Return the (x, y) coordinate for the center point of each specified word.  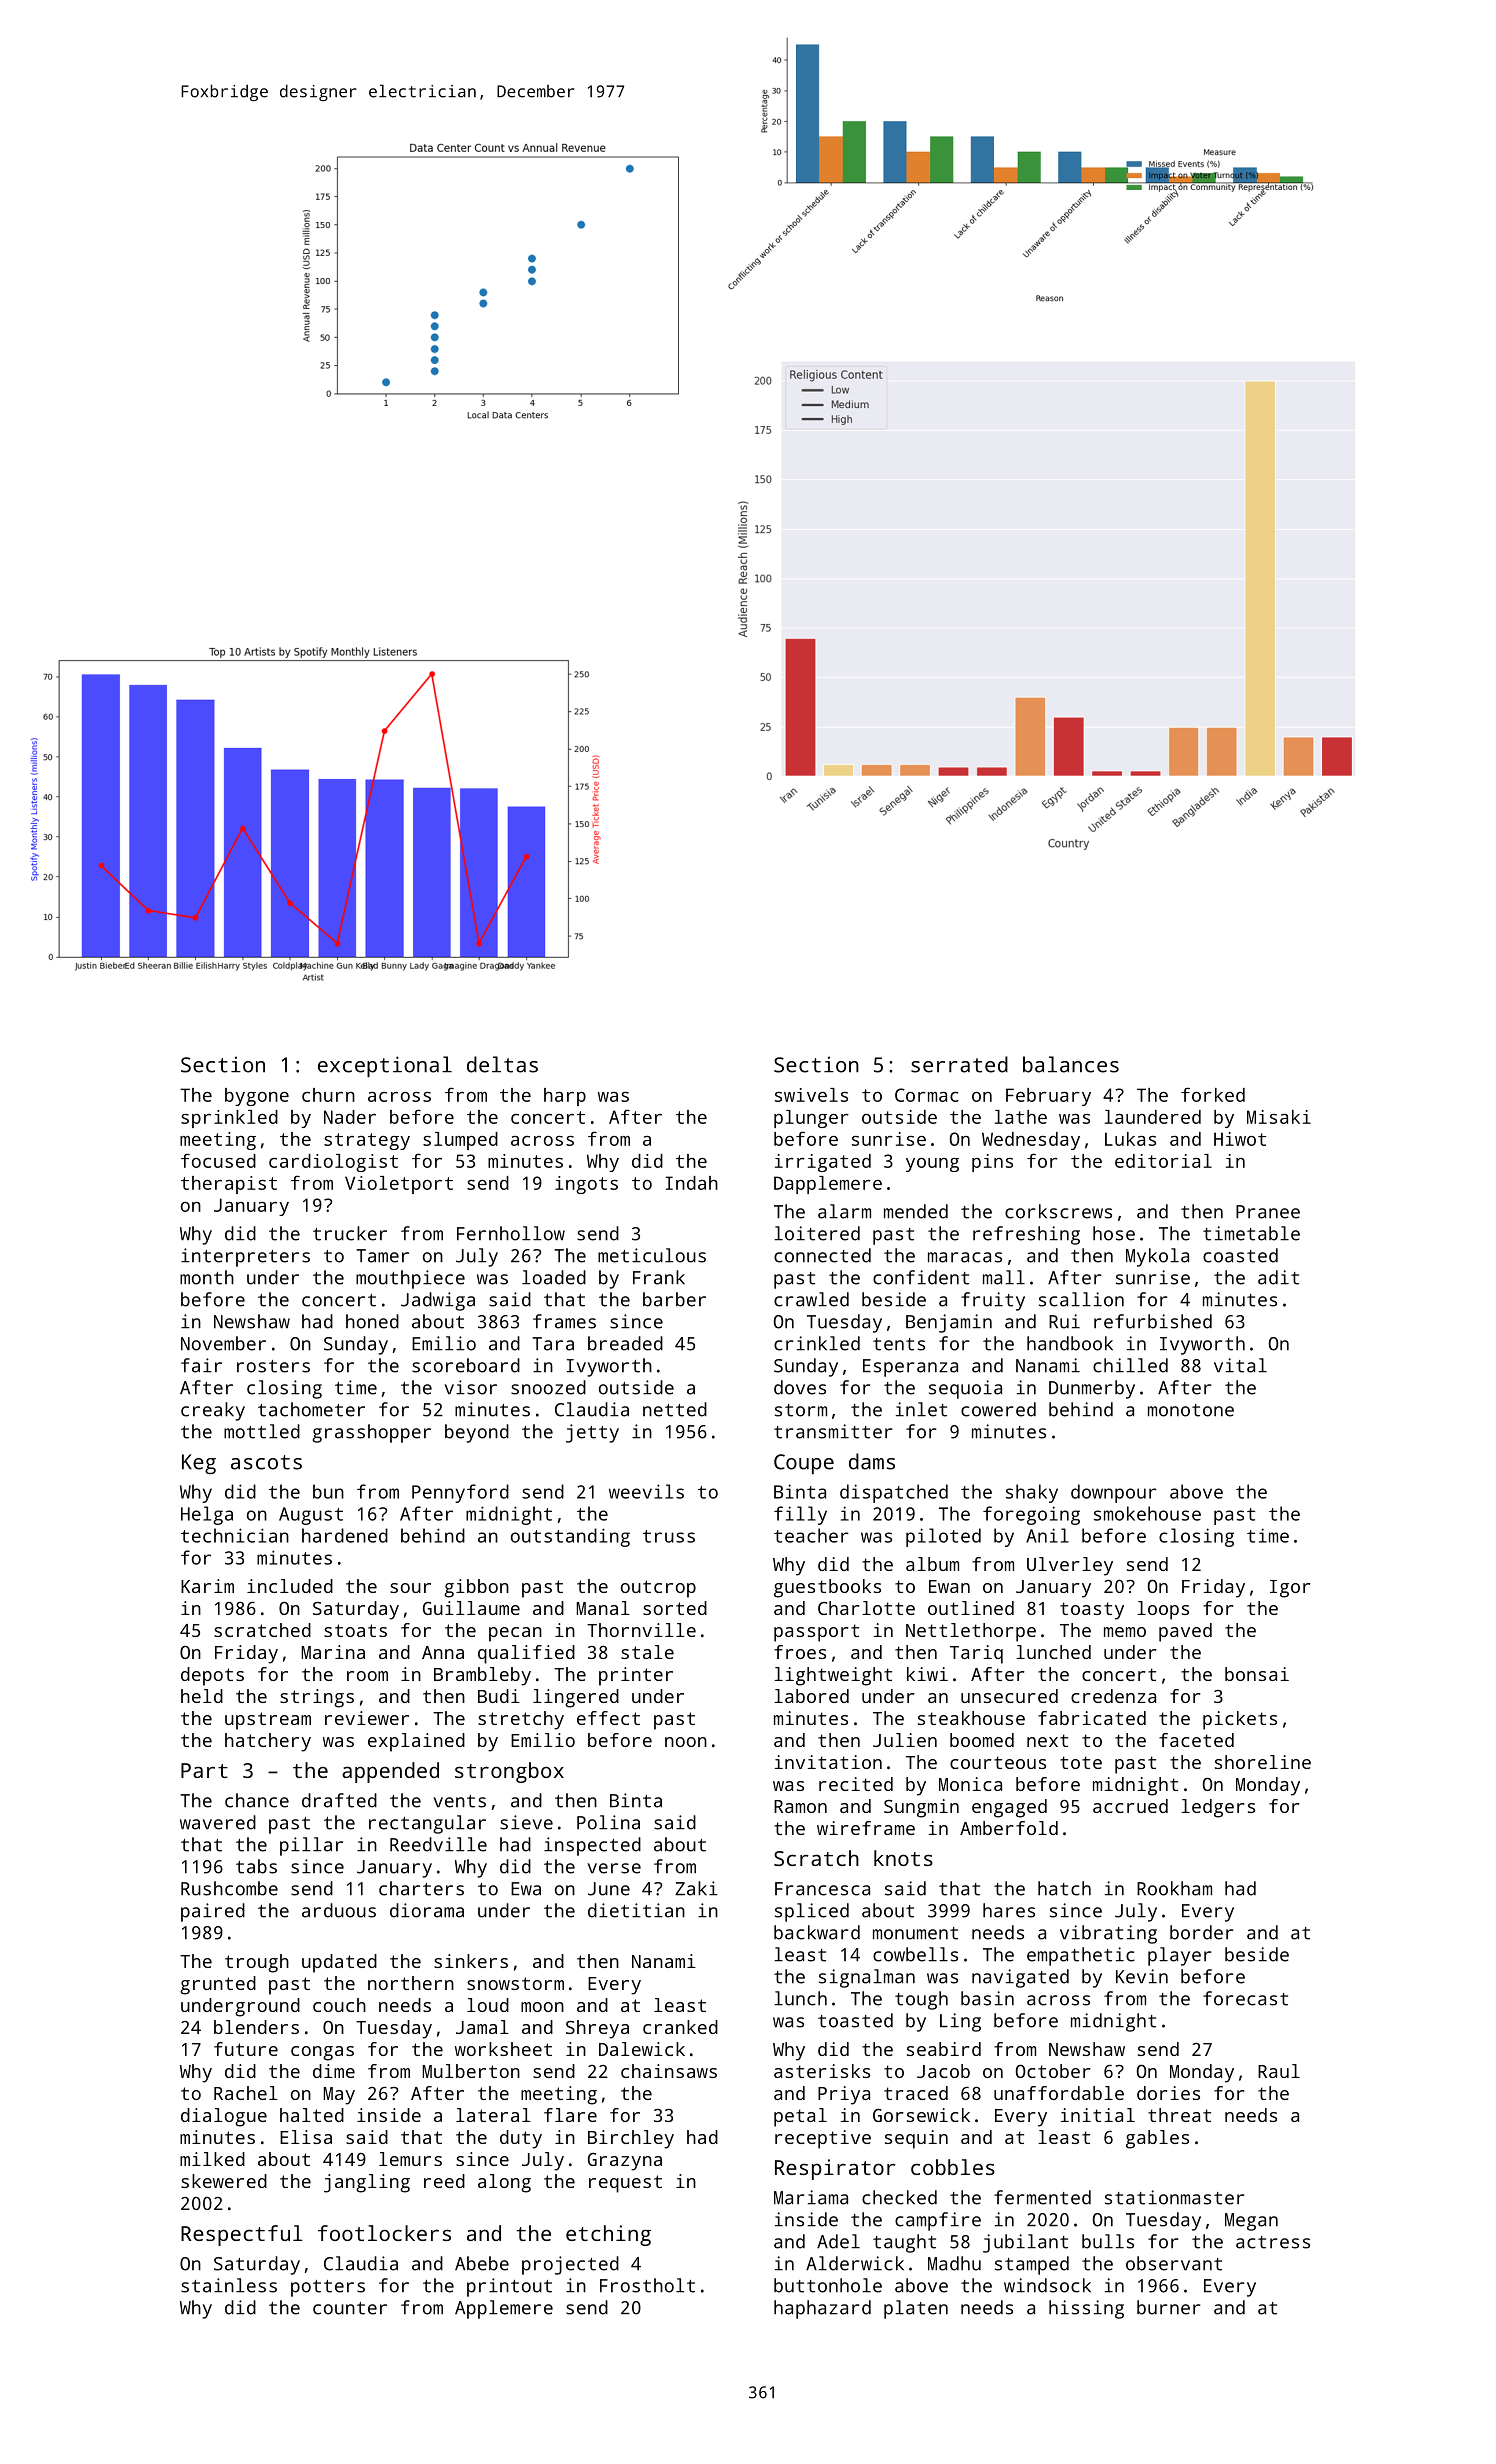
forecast (1245, 1998)
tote (1081, 1762)
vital (1240, 1365)
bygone (257, 1097)
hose (1114, 1233)
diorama (427, 1910)
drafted (339, 1800)
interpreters (245, 1257)
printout (509, 2287)
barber (674, 1299)
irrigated (823, 1163)
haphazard (822, 2309)
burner (1168, 2307)
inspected (592, 1846)
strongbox (509, 1772)
